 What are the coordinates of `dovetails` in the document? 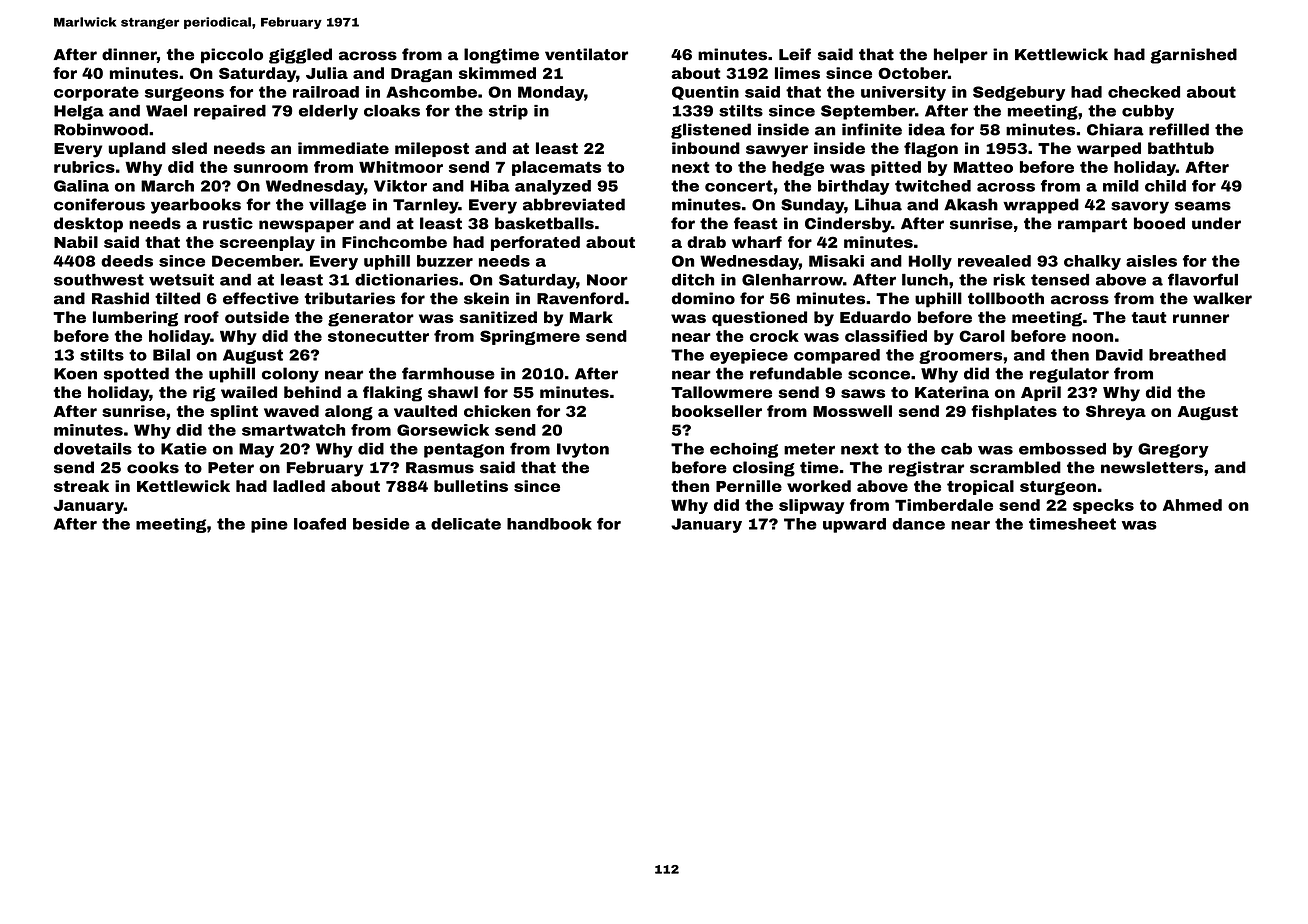 It's located at (93, 449).
